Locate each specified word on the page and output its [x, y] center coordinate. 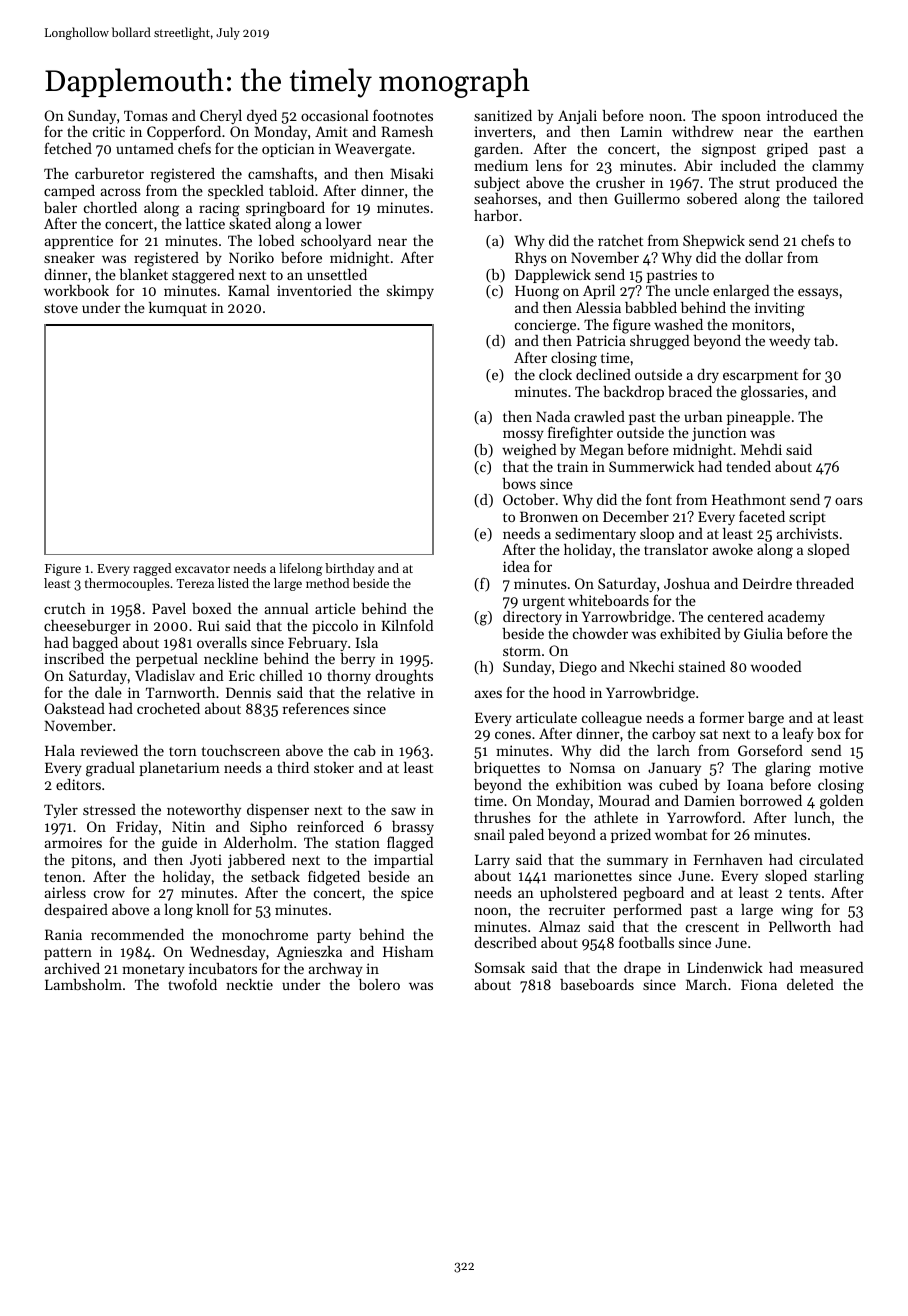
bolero [379, 984]
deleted [810, 984]
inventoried [314, 290]
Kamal [249, 290]
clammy [838, 167]
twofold [192, 984]
